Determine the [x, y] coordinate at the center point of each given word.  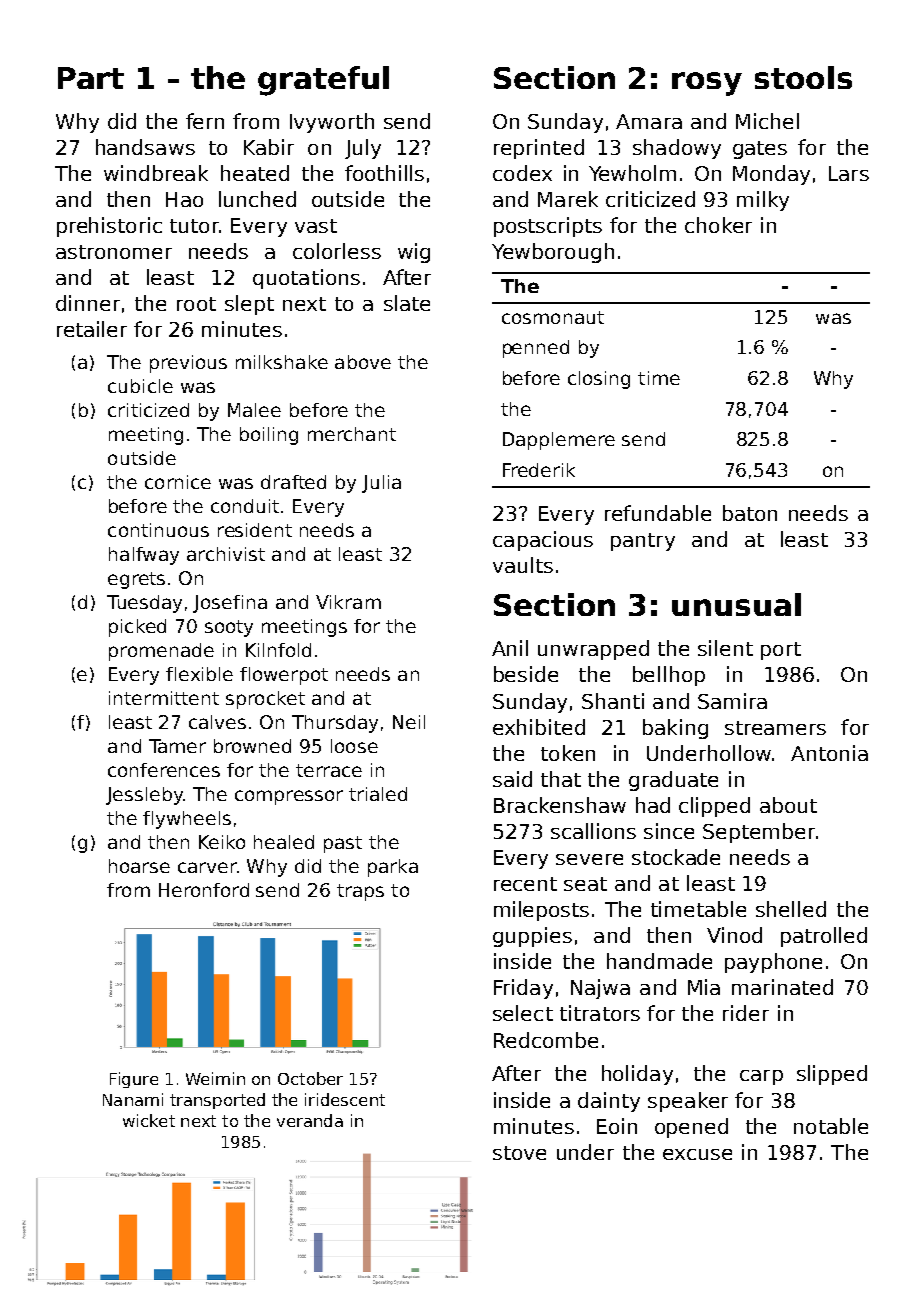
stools [803, 77]
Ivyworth [332, 123]
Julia [381, 484]
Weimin [215, 1078]
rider [746, 1013]
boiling [269, 436]
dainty [609, 1102]
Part [91, 78]
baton [750, 513]
